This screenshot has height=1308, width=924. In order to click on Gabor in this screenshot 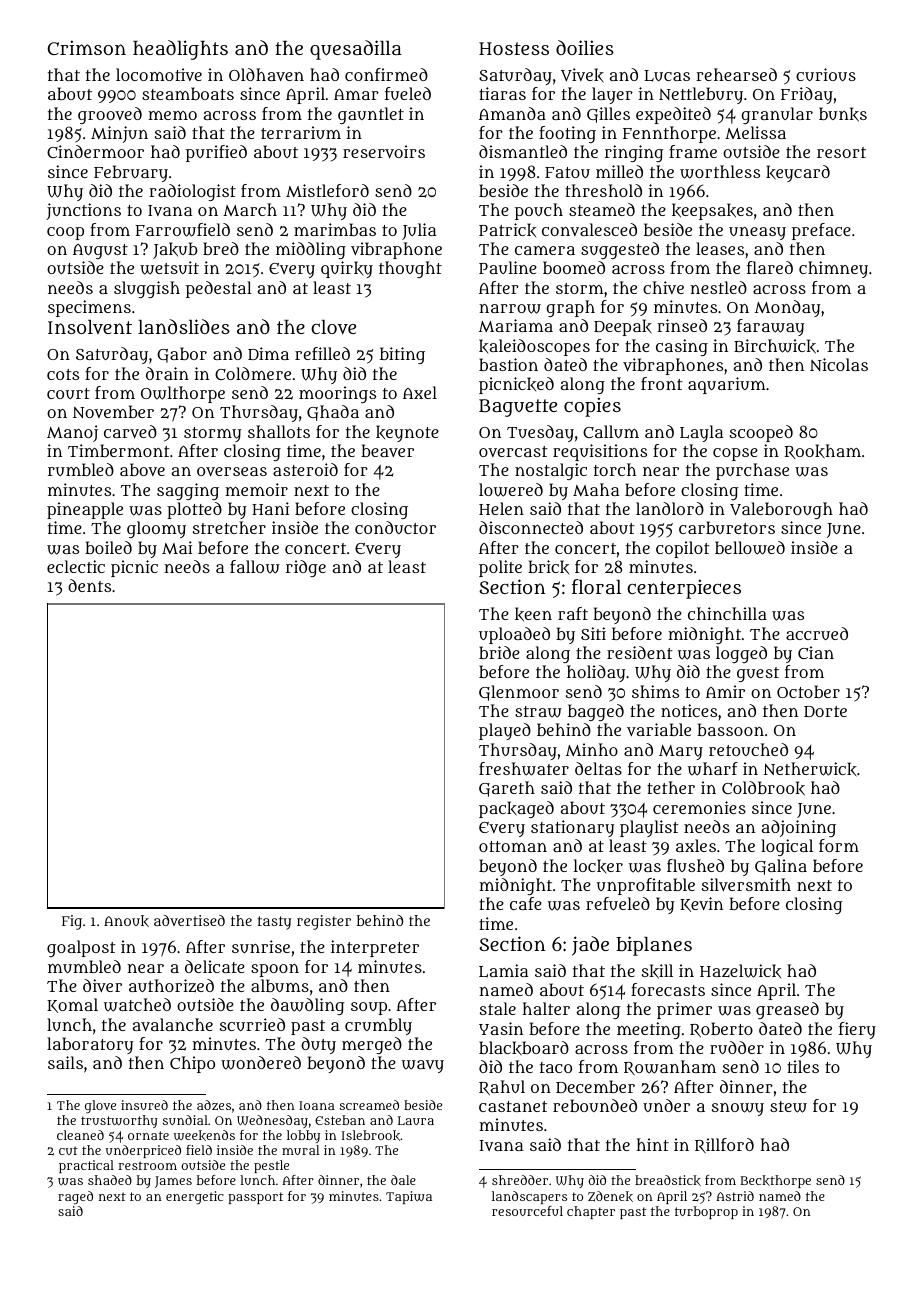, I will do `click(182, 355)`.
